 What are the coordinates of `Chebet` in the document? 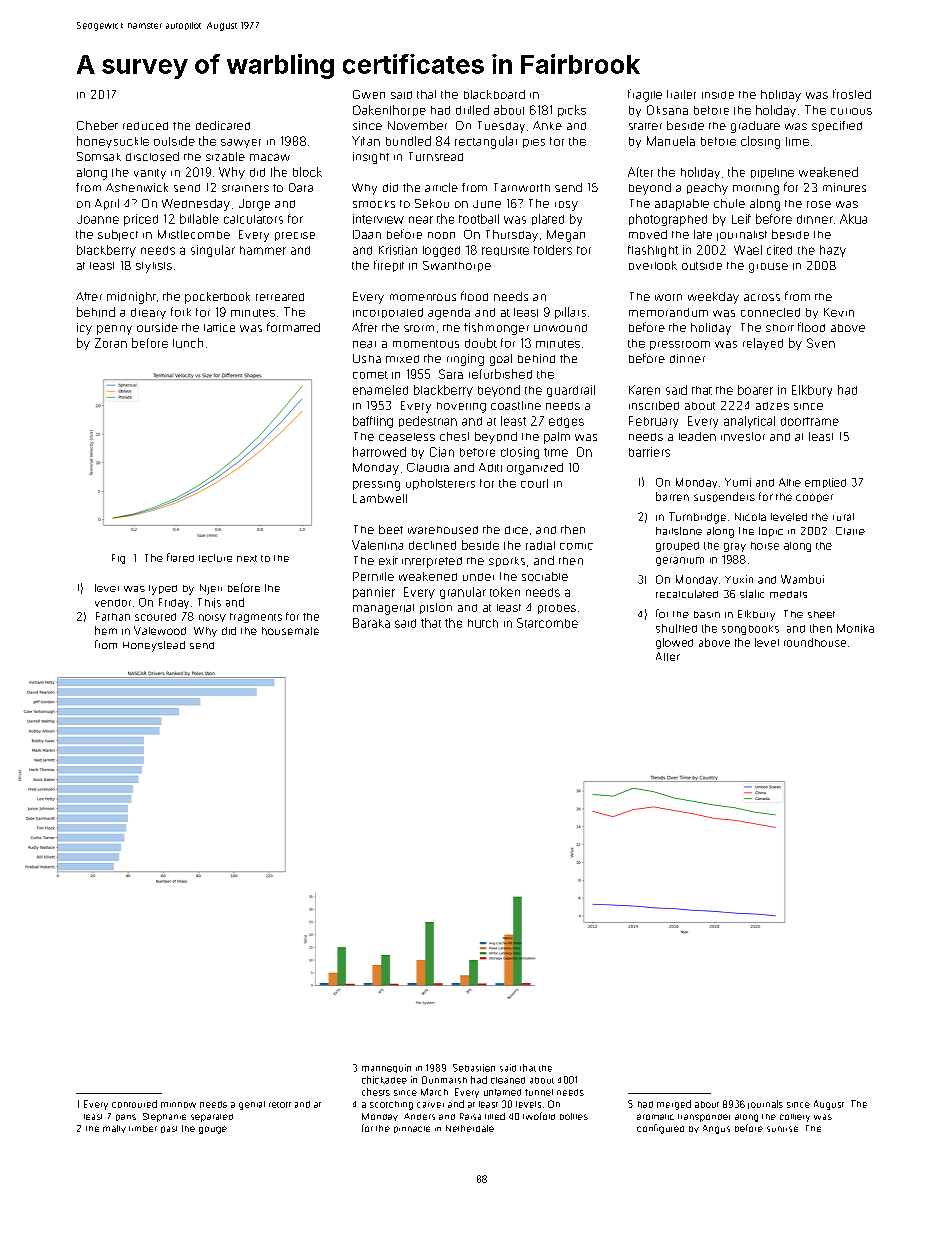 It's located at (97, 125).
